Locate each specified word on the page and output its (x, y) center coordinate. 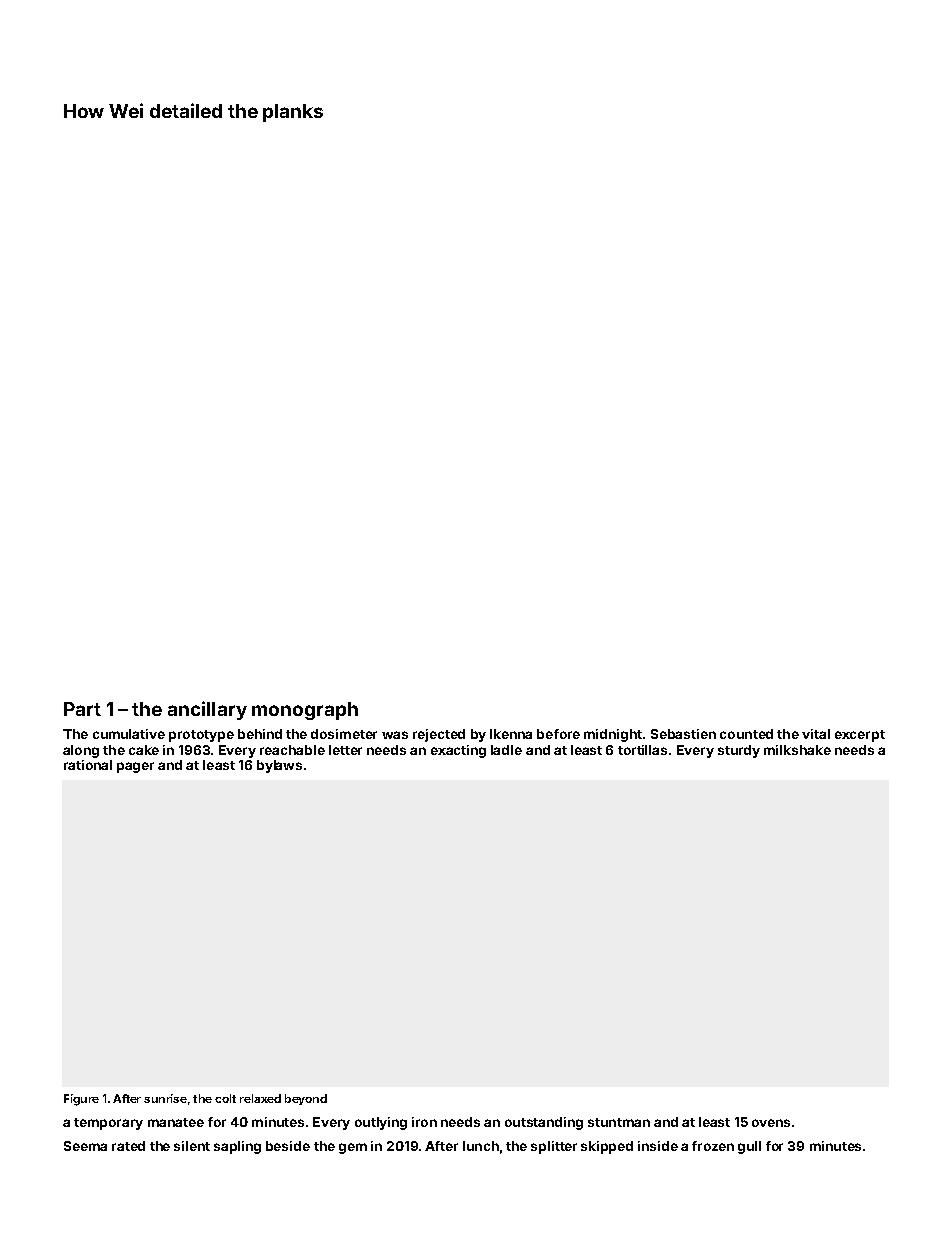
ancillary (207, 710)
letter (345, 750)
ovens (771, 1123)
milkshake (797, 750)
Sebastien (683, 734)
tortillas (642, 750)
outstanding (544, 1123)
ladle (506, 750)
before (558, 734)
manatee (176, 1122)
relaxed (260, 1098)
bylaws (279, 766)
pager (135, 767)
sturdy (739, 751)
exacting (458, 751)
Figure (81, 1100)
